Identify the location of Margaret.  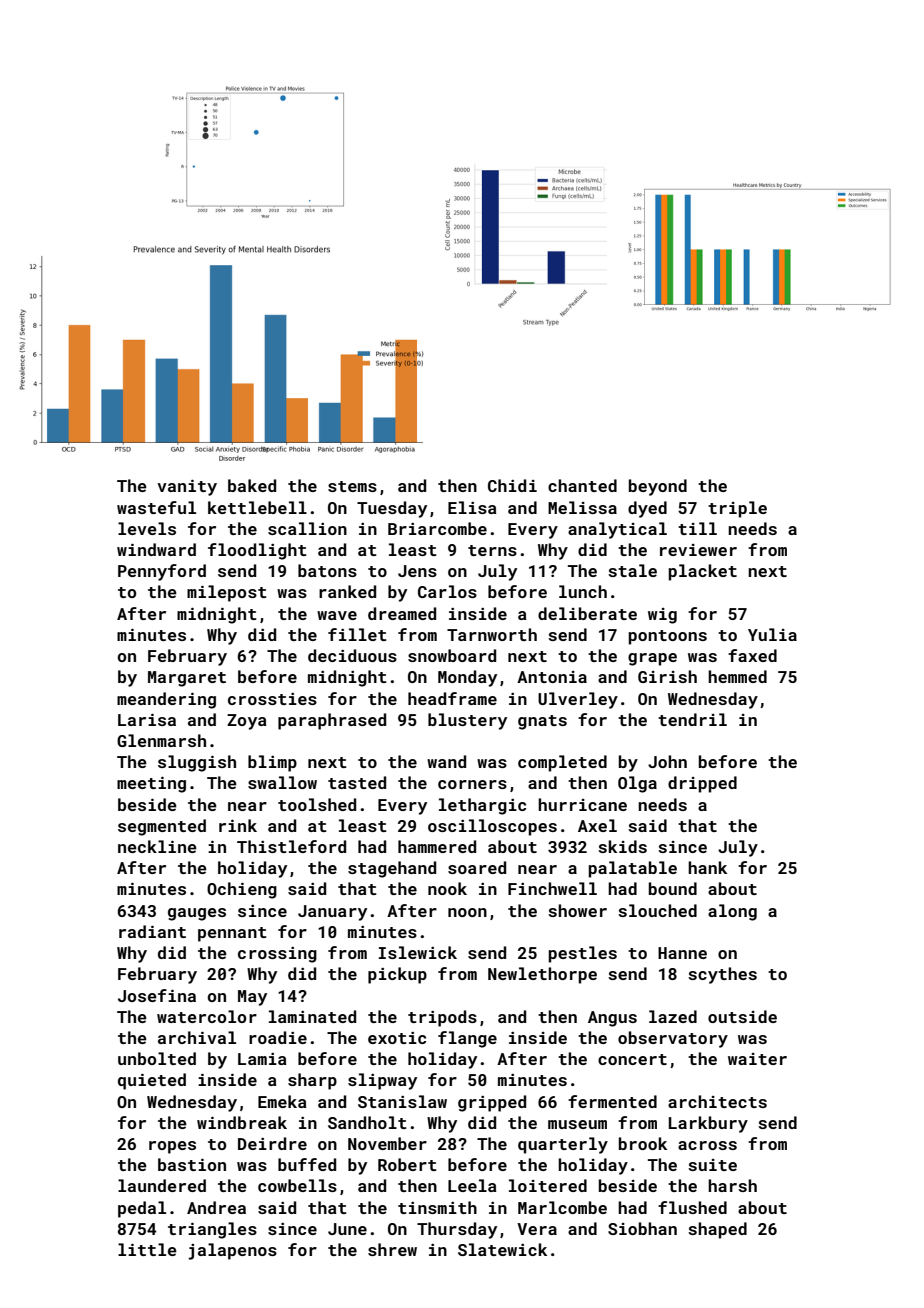
(187, 679).
